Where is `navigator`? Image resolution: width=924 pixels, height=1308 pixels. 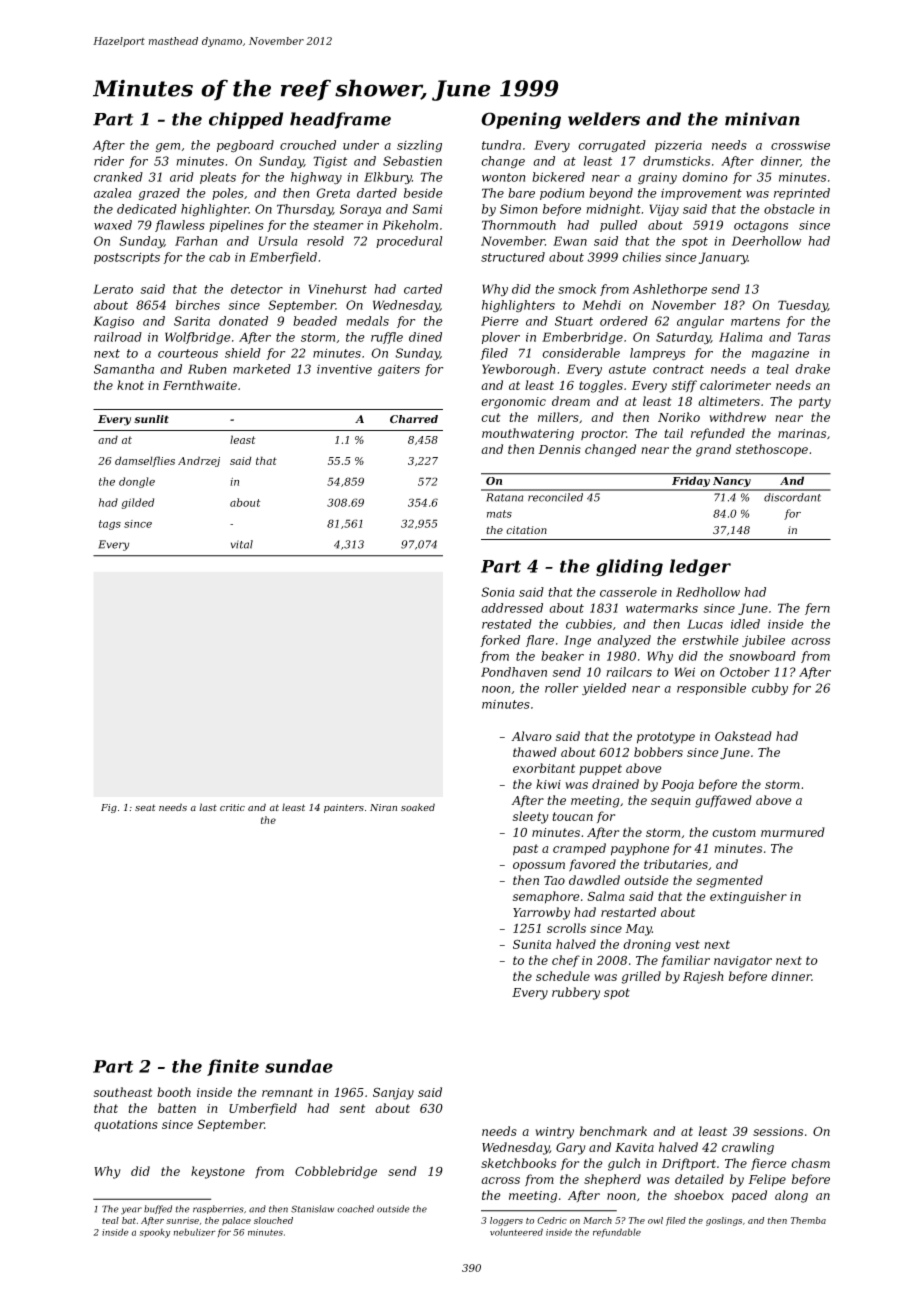 navigator is located at coordinates (743, 962).
